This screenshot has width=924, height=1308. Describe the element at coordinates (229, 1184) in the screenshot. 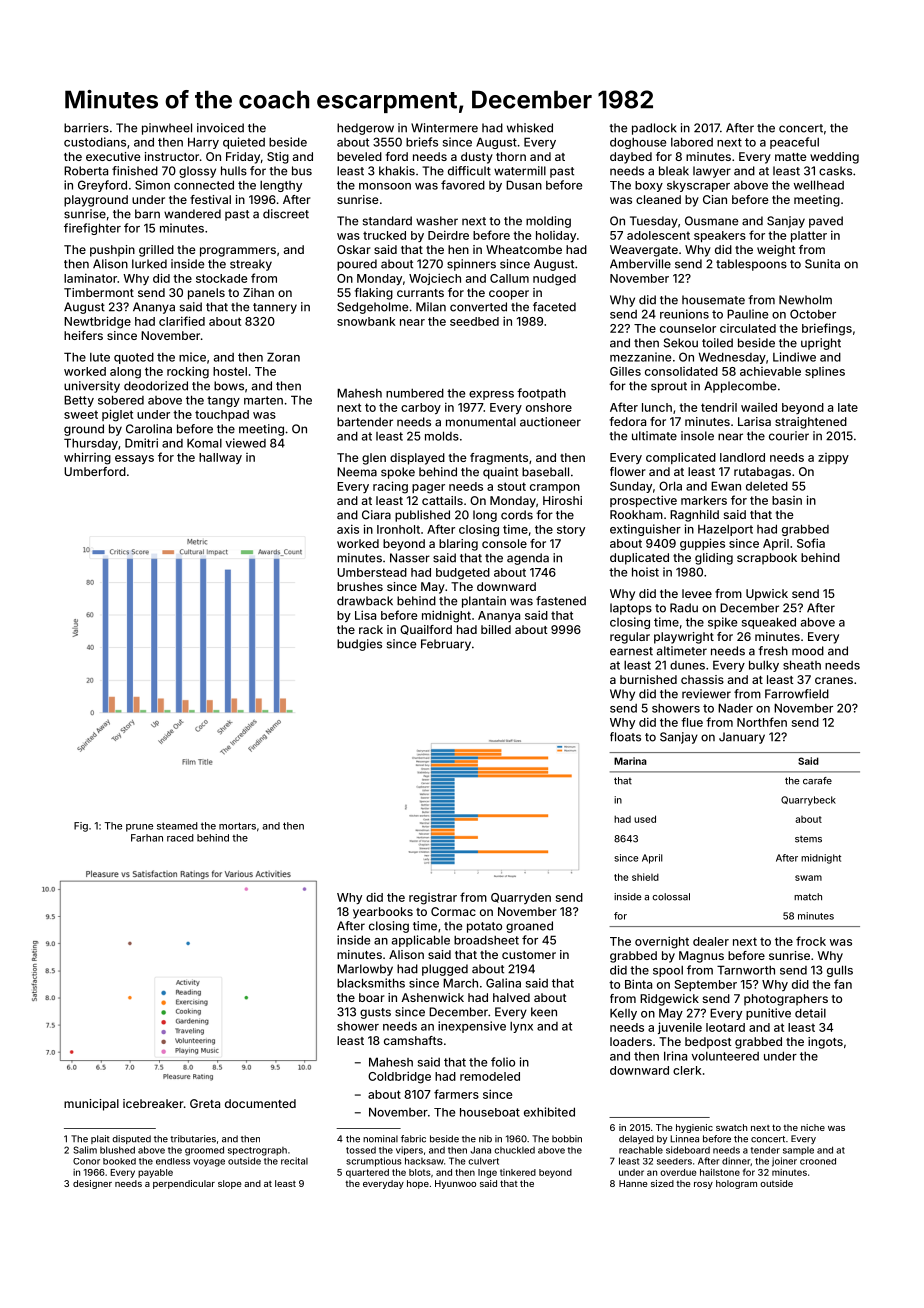

I see `slope` at that location.
